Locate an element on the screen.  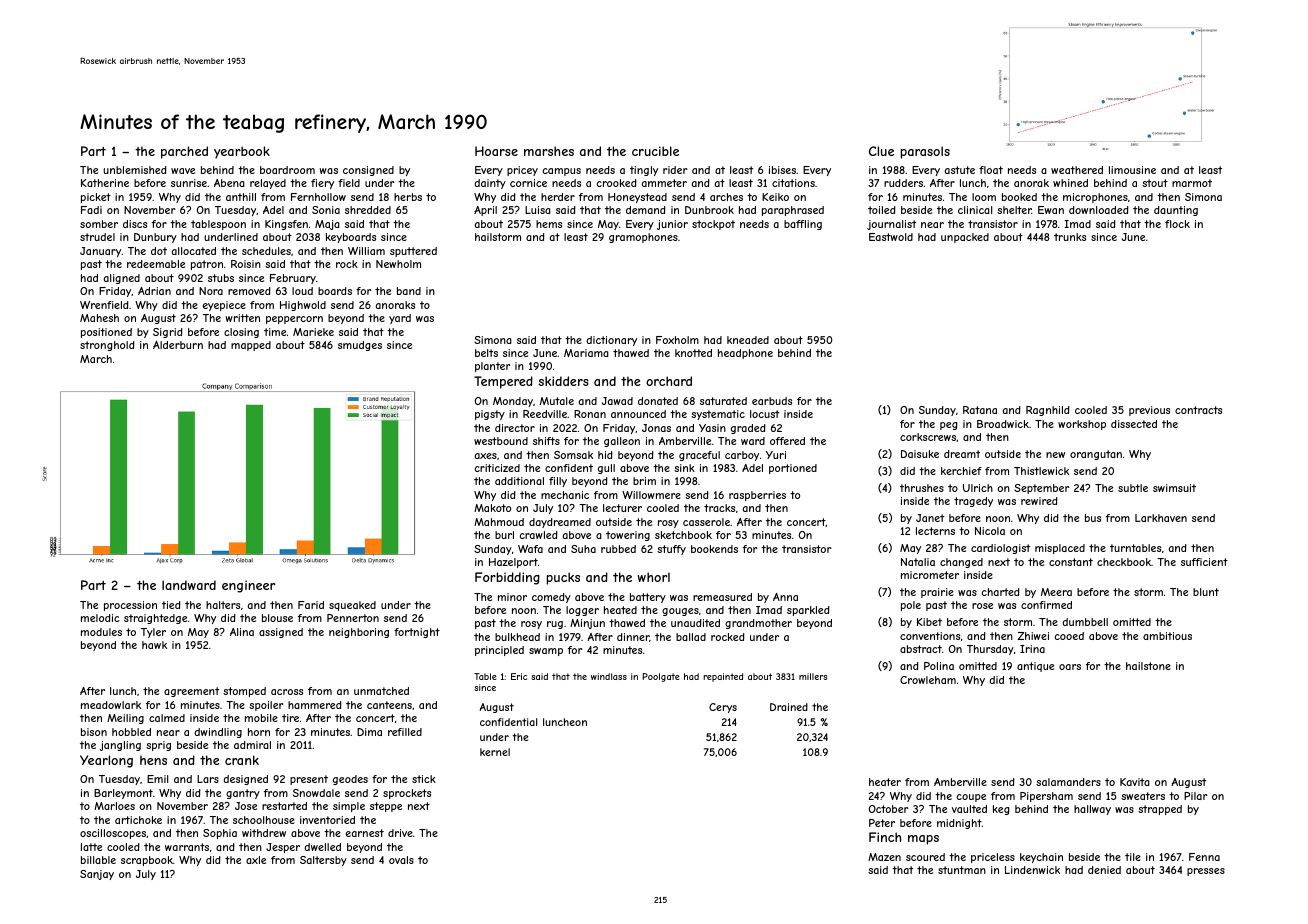
mapped is located at coordinates (251, 346).
